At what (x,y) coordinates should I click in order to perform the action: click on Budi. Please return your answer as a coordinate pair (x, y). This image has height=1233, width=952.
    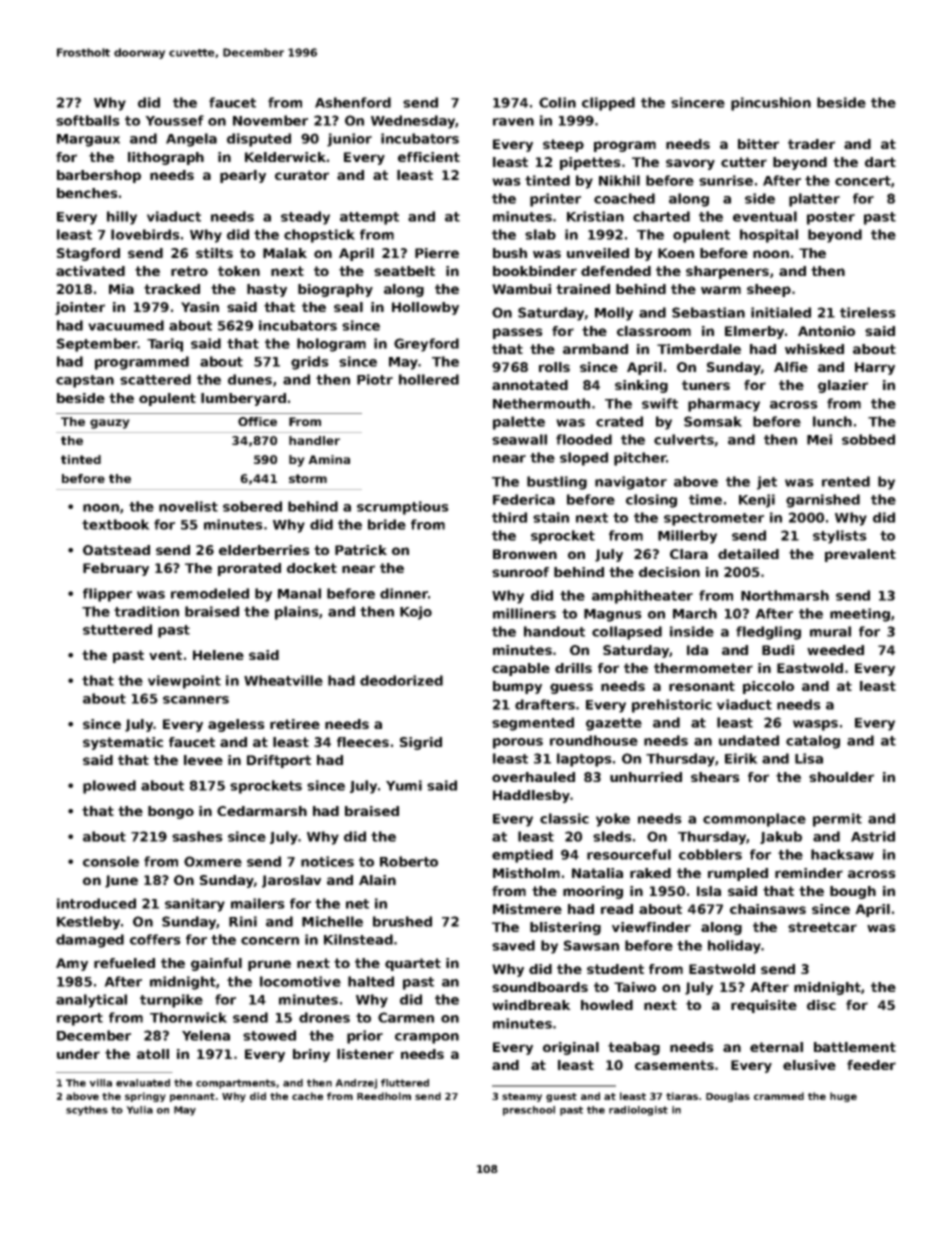
    Looking at the image, I should click on (778, 650).
